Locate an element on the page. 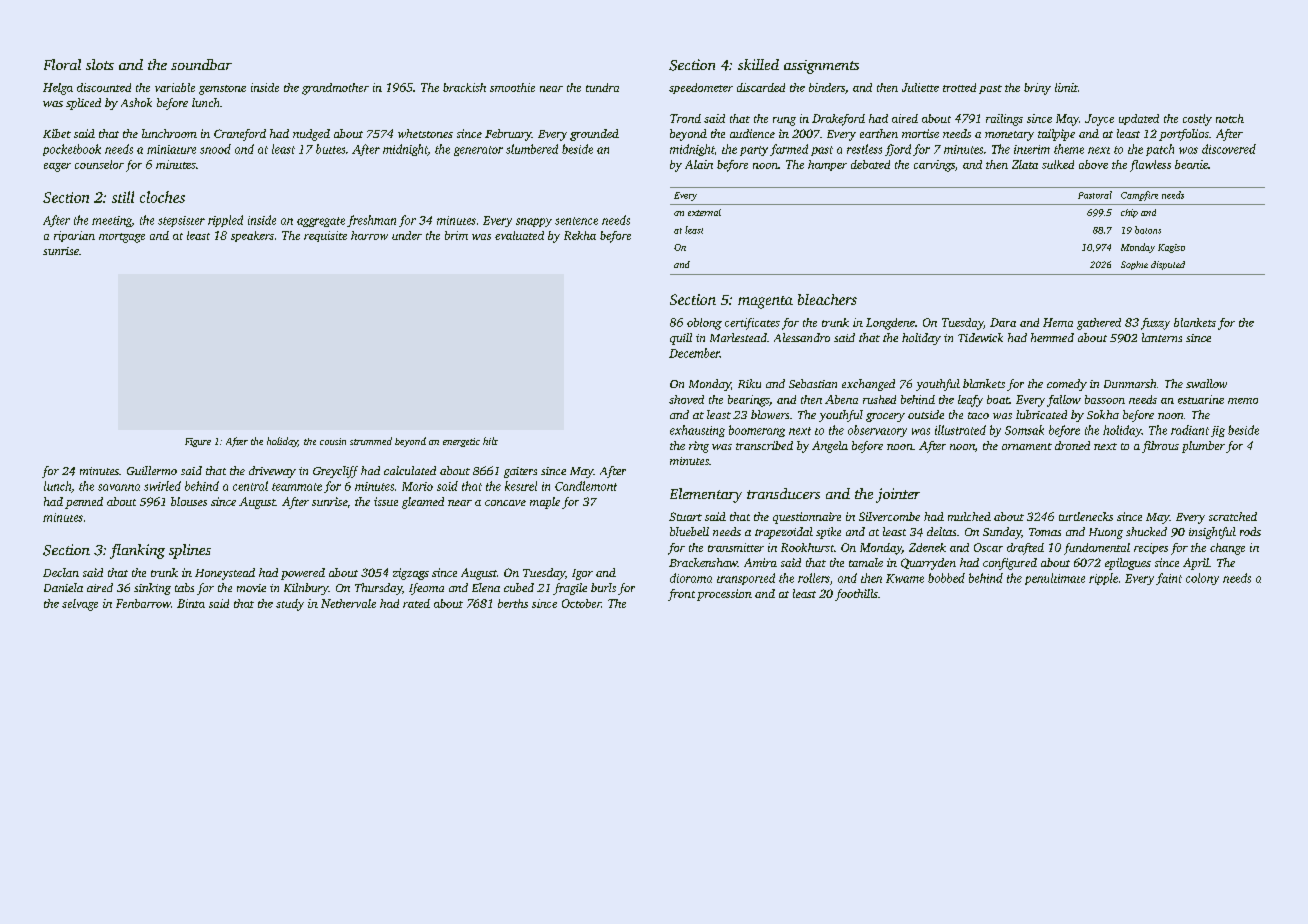 The image size is (1308, 924). mortgage is located at coordinates (122, 238).
